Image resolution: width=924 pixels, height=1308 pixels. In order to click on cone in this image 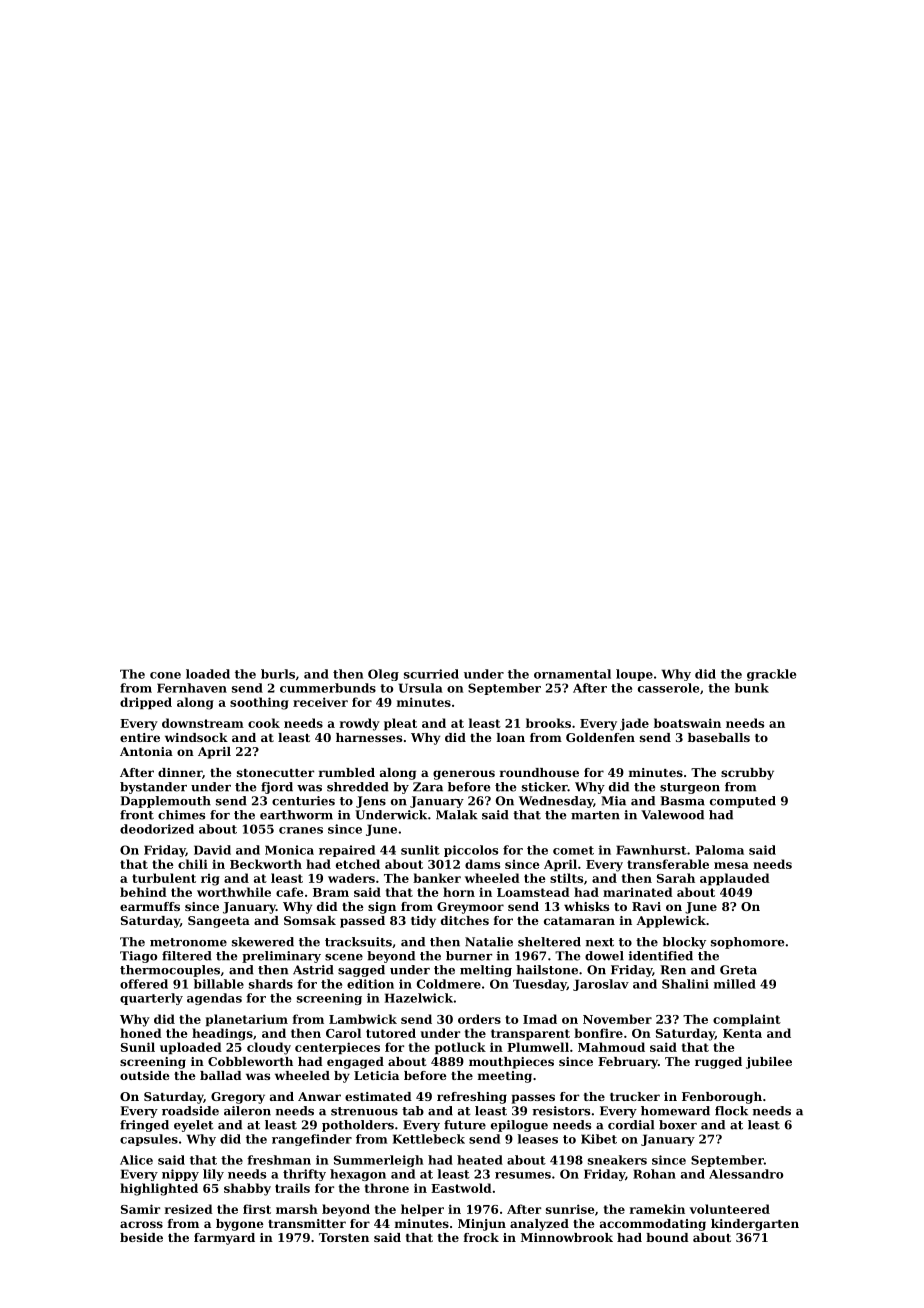, I will do `click(165, 675)`.
